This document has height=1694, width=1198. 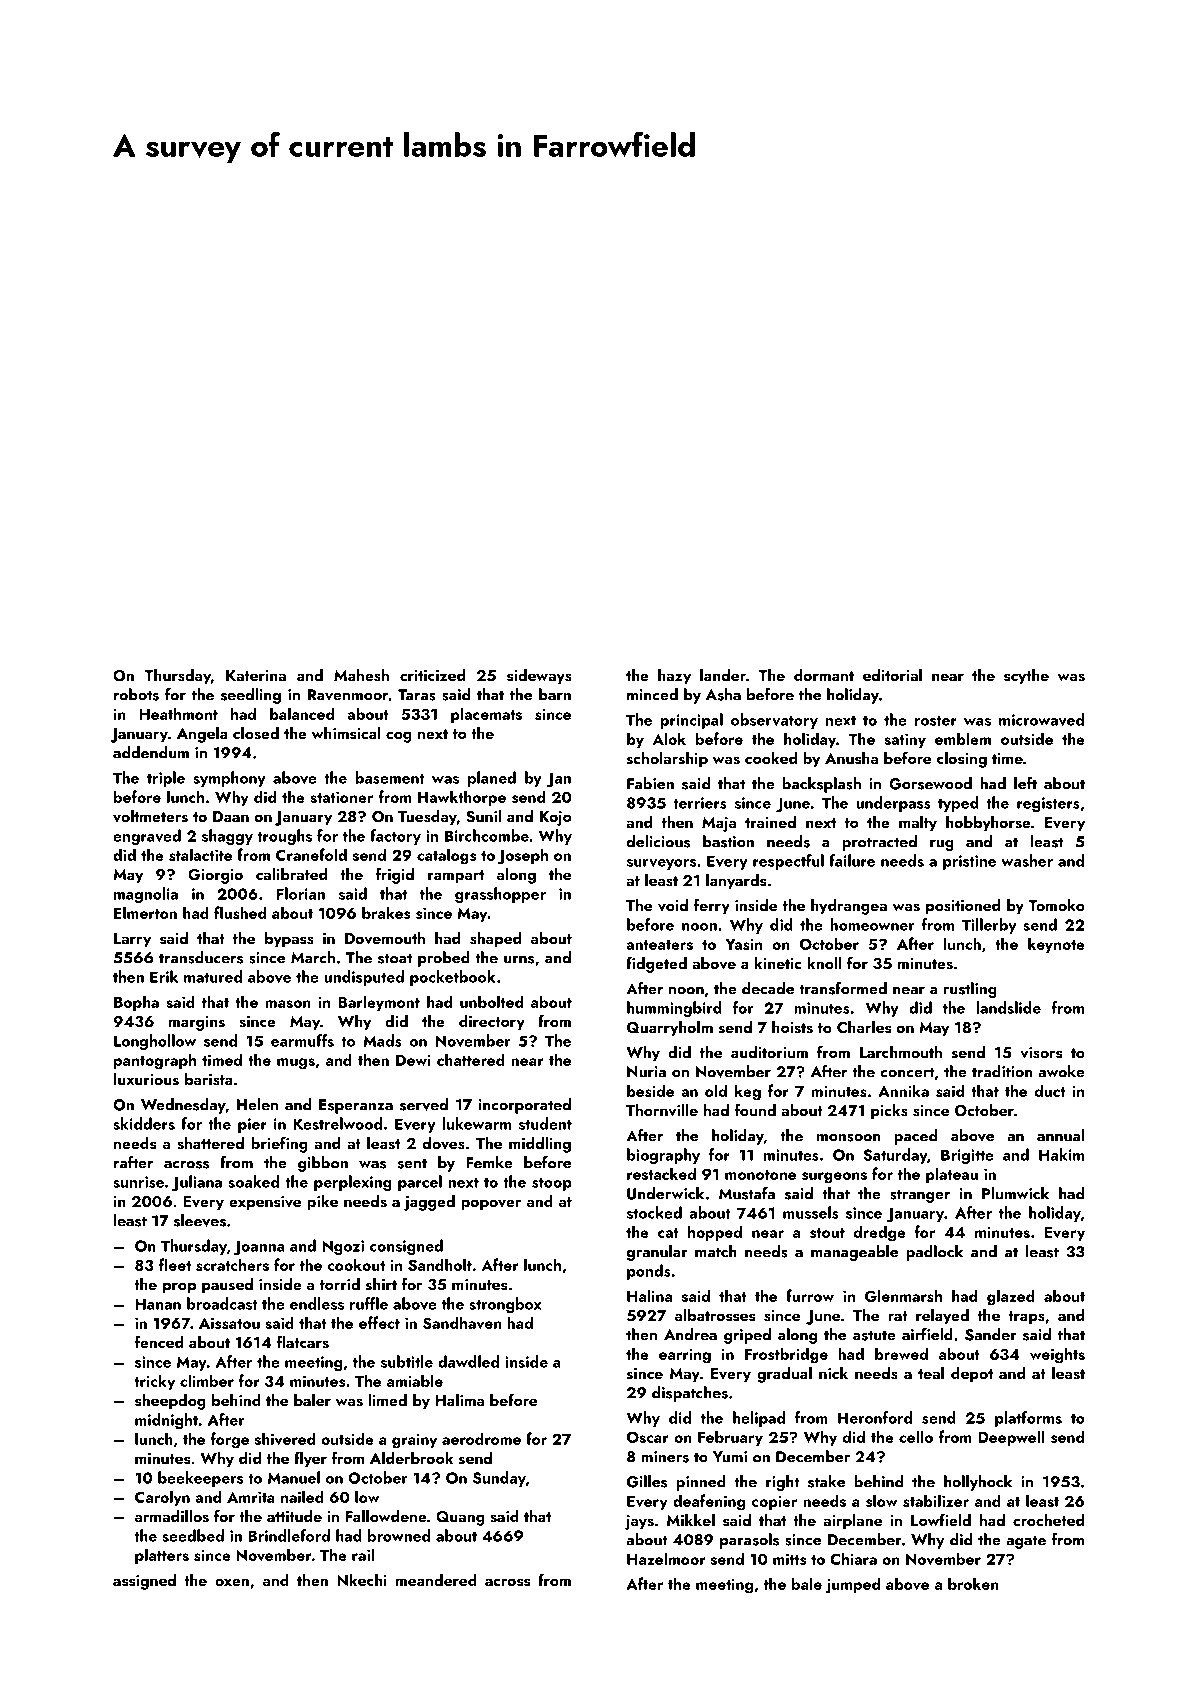 What do you see at coordinates (690, 1394) in the document?
I see `dispatches` at bounding box center [690, 1394].
